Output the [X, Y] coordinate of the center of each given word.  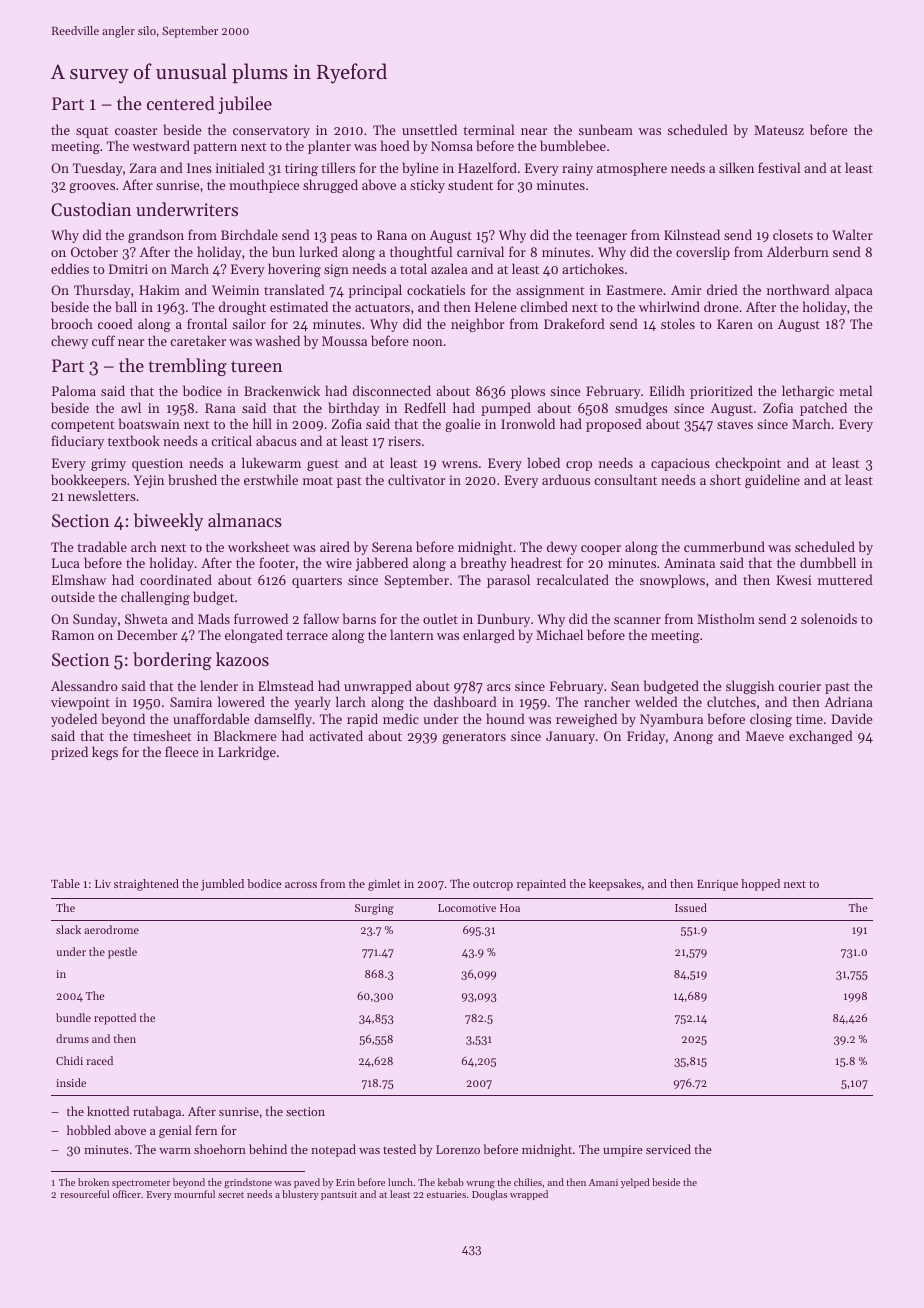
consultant [625, 479]
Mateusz [779, 130]
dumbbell [828, 562]
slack [68, 929]
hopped [760, 885]
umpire [623, 1151]
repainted [541, 885]
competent [83, 426]
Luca [66, 563]
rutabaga [157, 1112]
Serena [392, 547]
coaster [136, 131]
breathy [484, 564]
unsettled [429, 129]
